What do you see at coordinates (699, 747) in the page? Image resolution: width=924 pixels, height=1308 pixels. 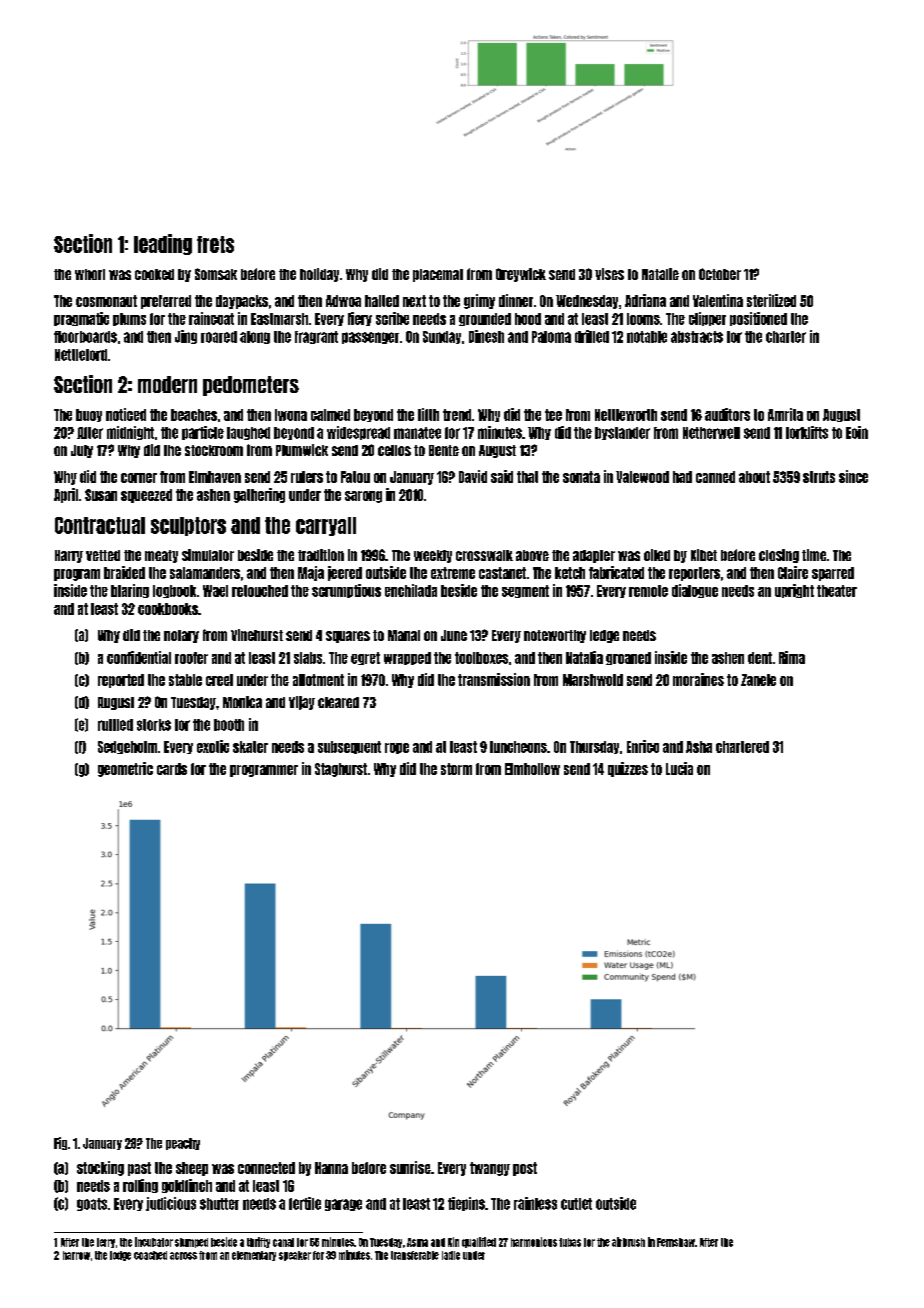 I see `Asha` at bounding box center [699, 747].
